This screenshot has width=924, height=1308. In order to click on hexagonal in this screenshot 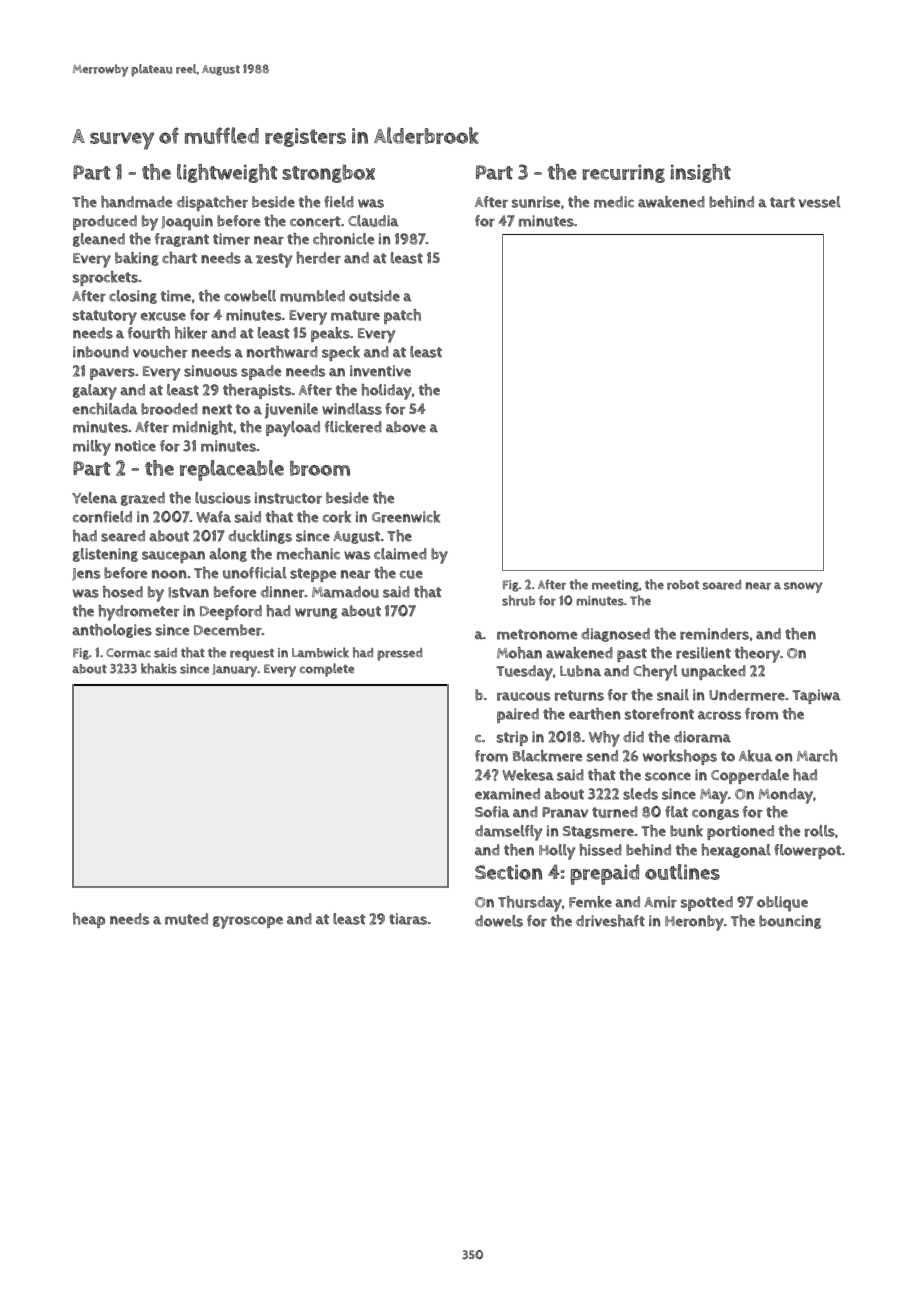, I will do `click(736, 851)`.
